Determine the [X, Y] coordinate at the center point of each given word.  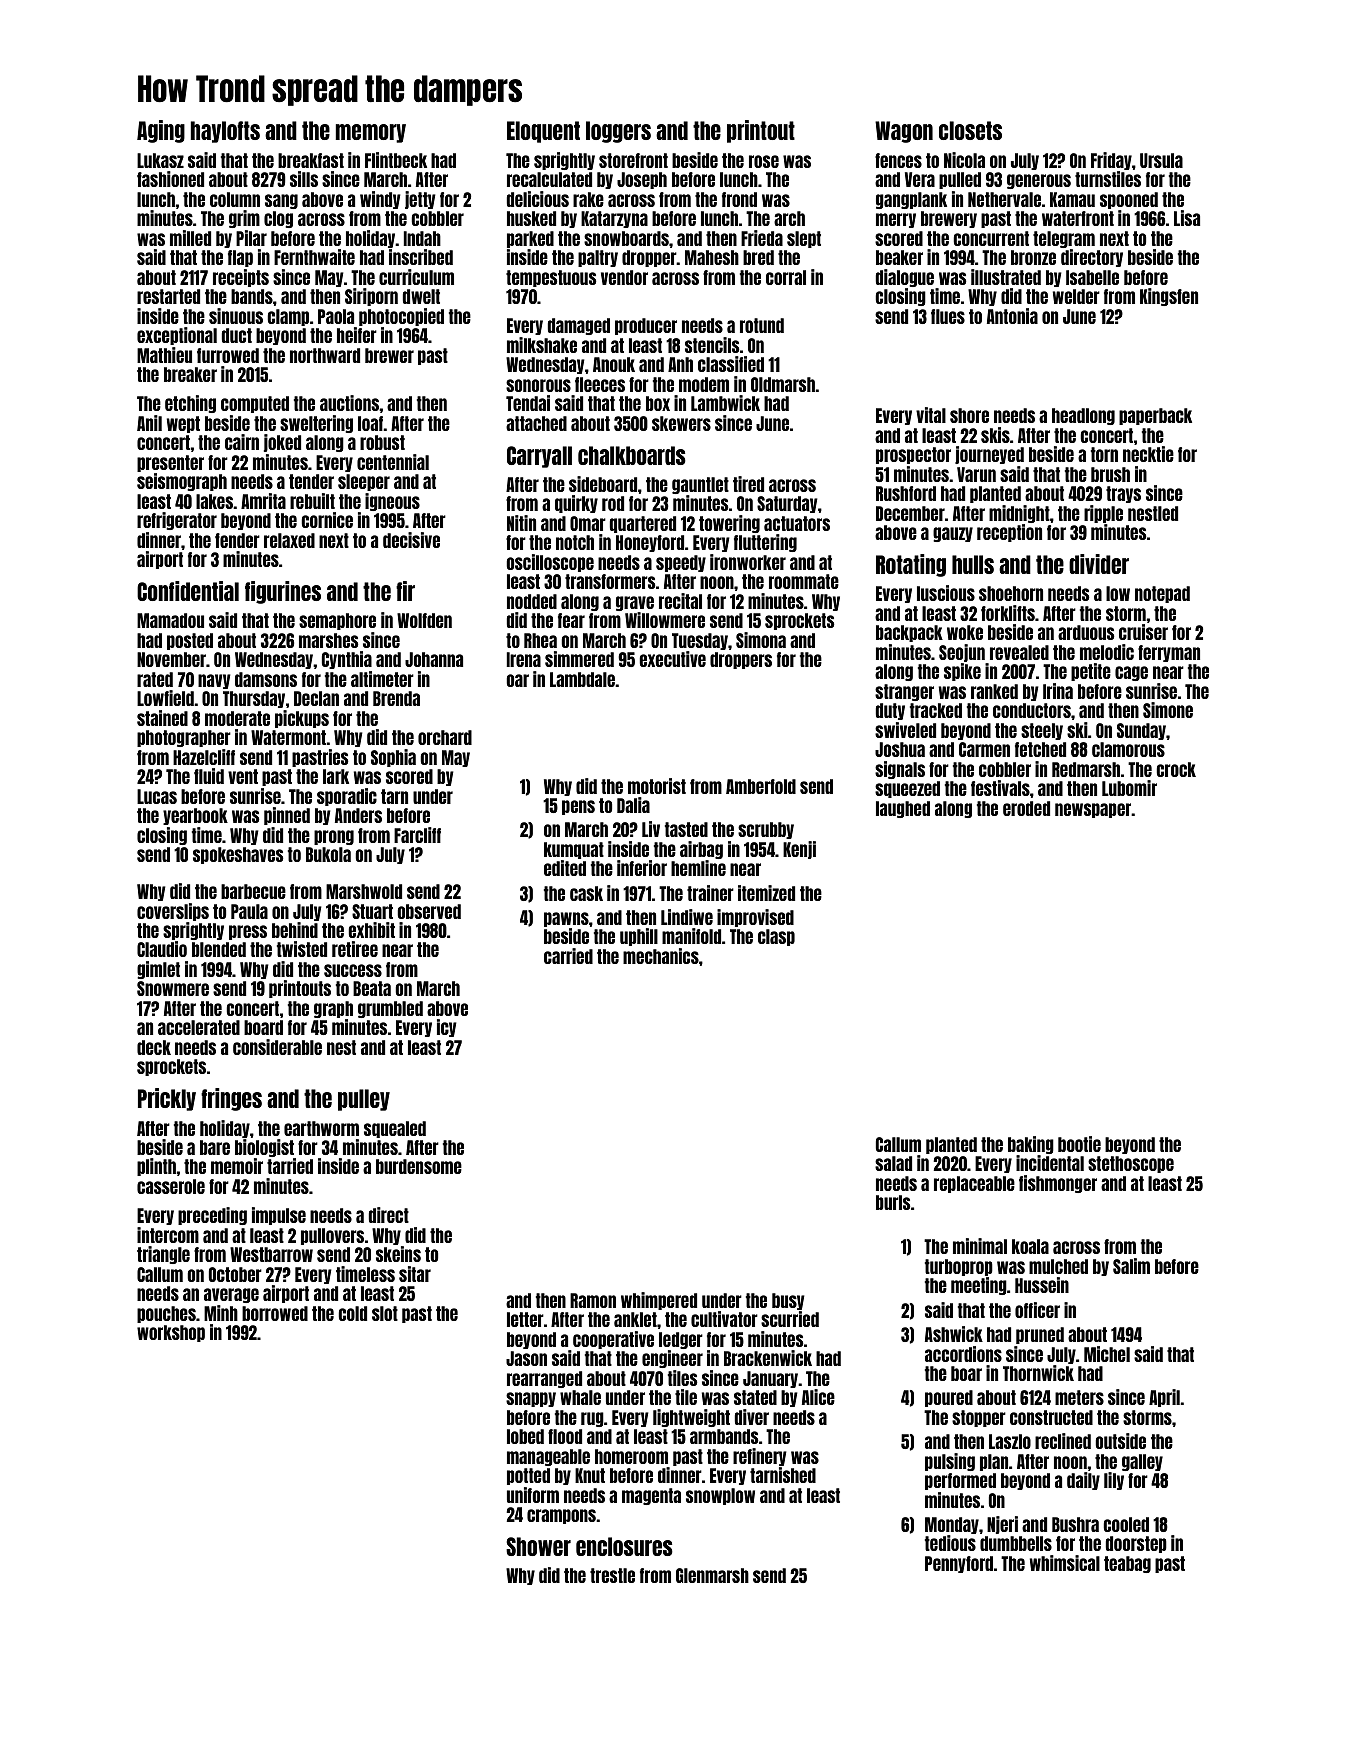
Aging [161, 131]
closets [970, 130]
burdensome [419, 1166]
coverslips [173, 912]
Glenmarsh [712, 1575]
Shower [538, 1546]
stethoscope [1131, 1164]
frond [739, 199]
